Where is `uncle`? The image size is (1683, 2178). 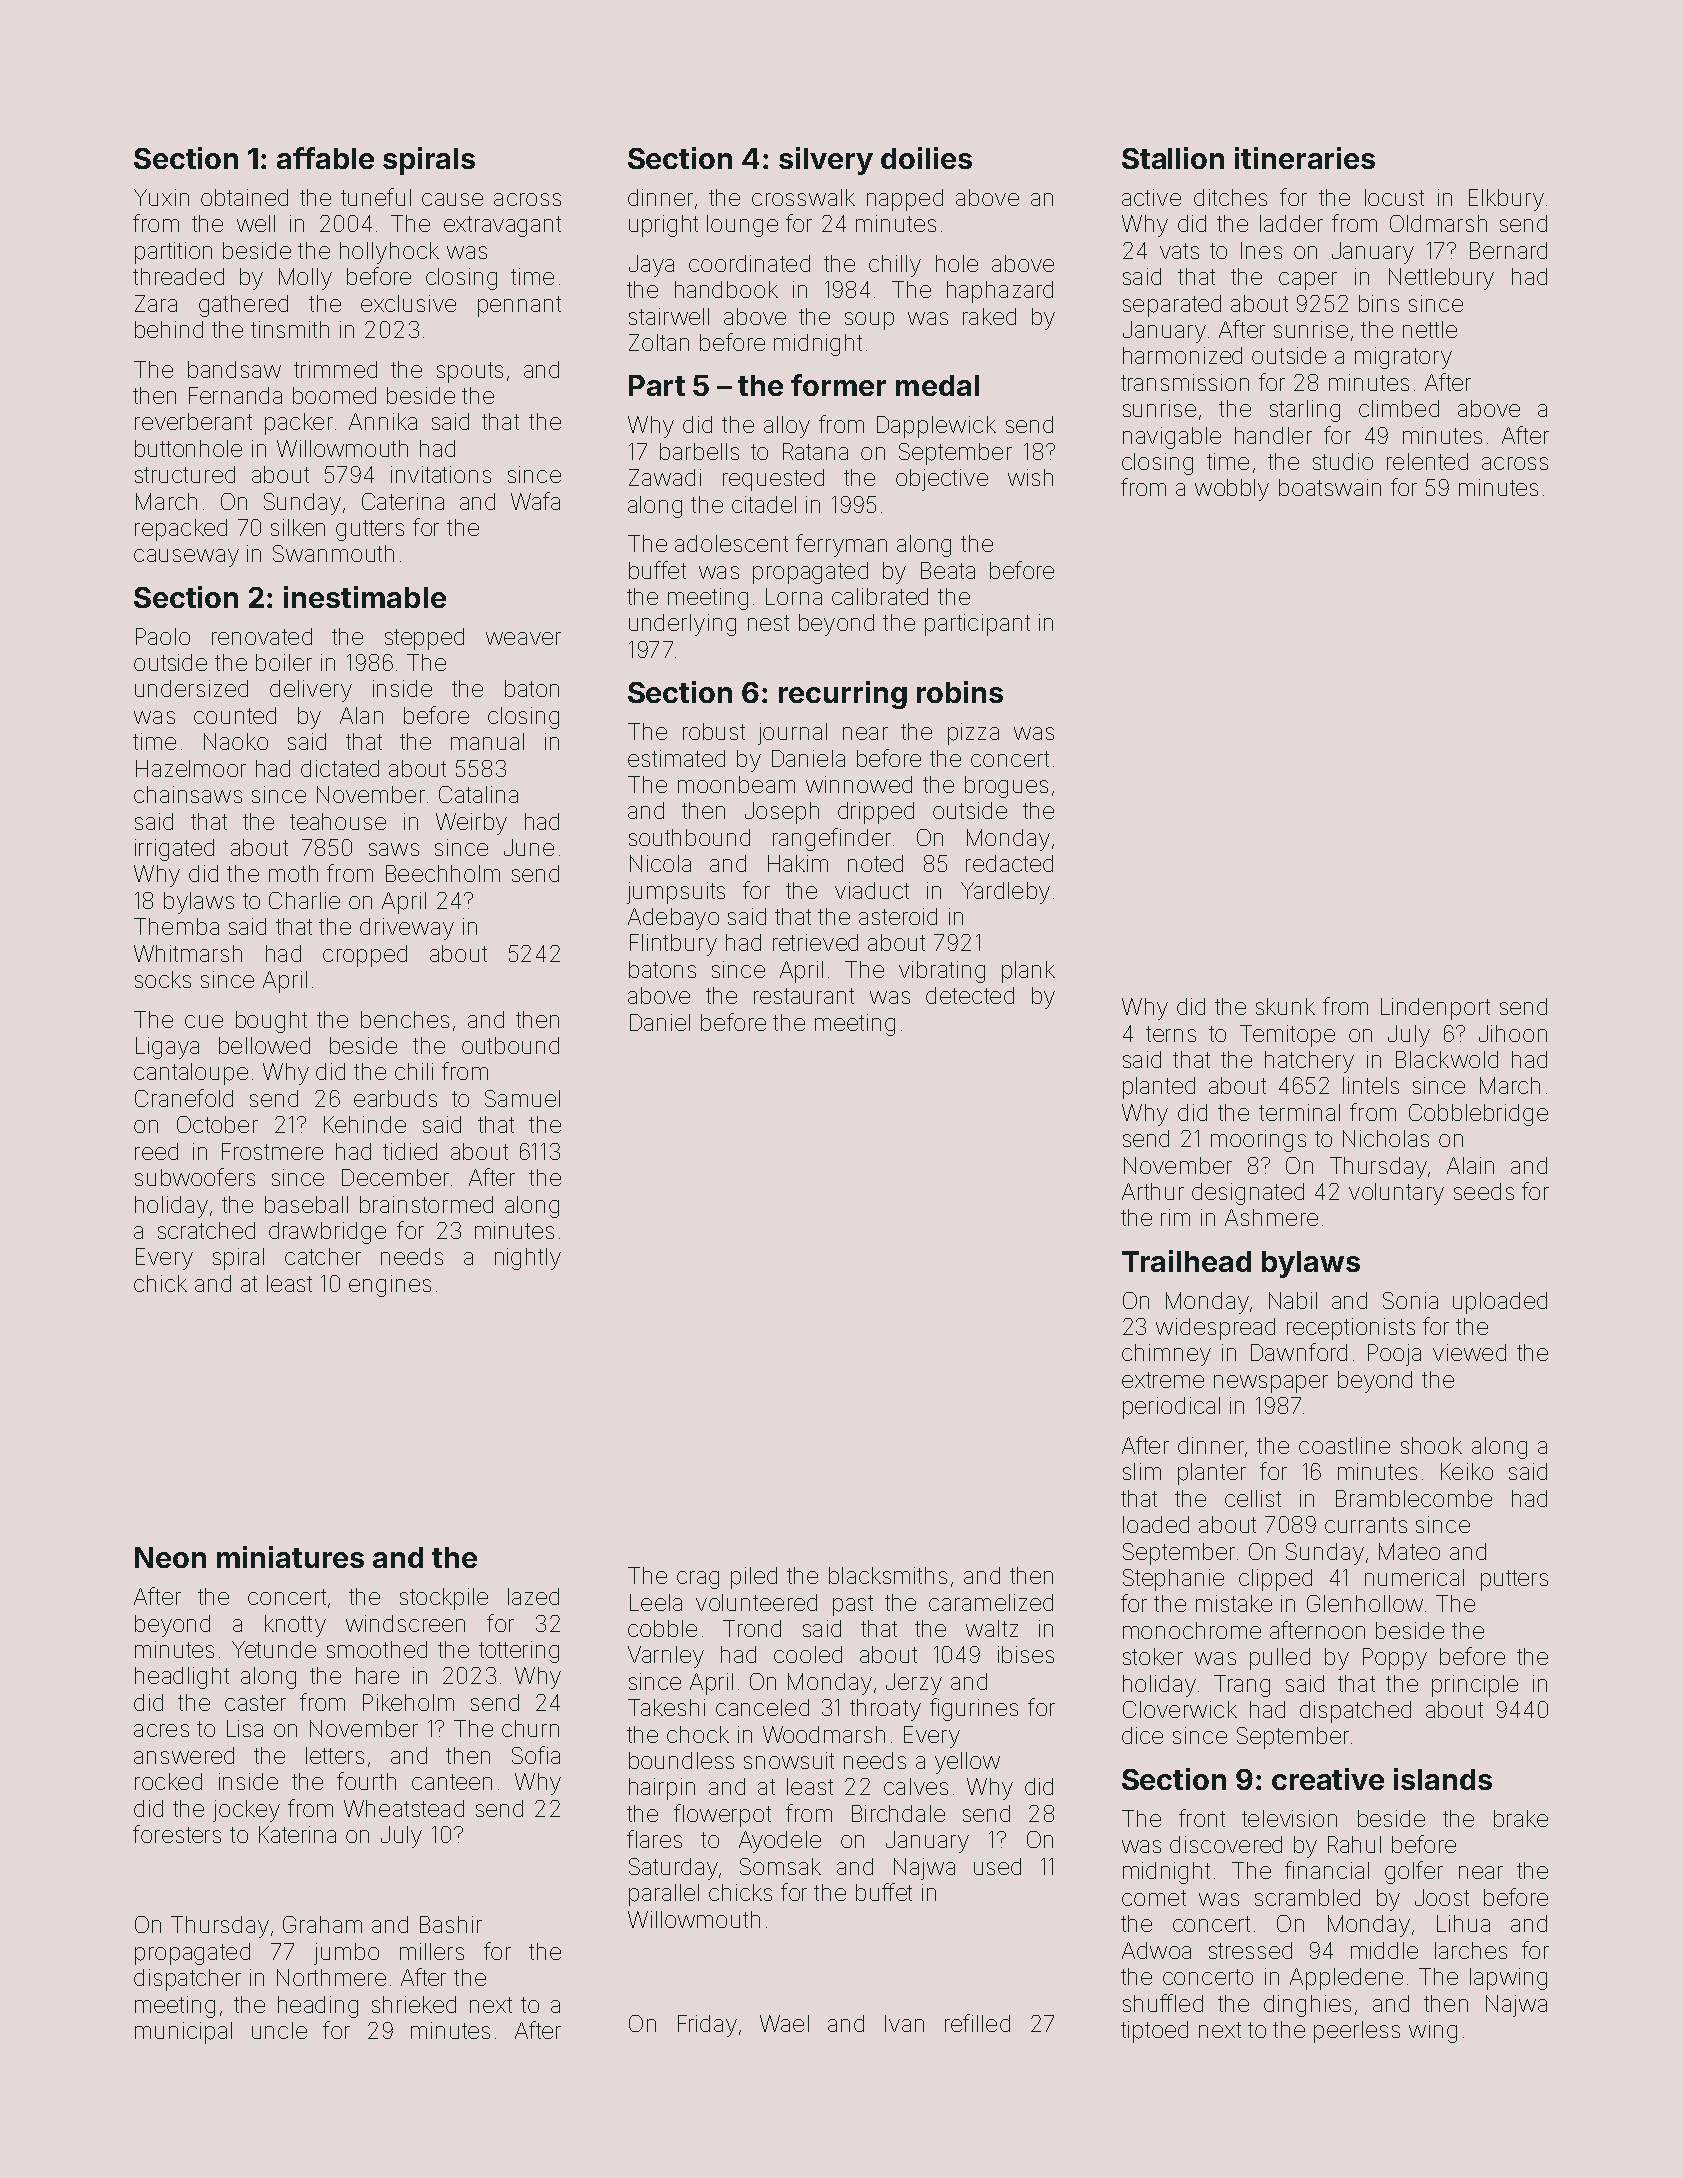 uncle is located at coordinates (279, 2030).
